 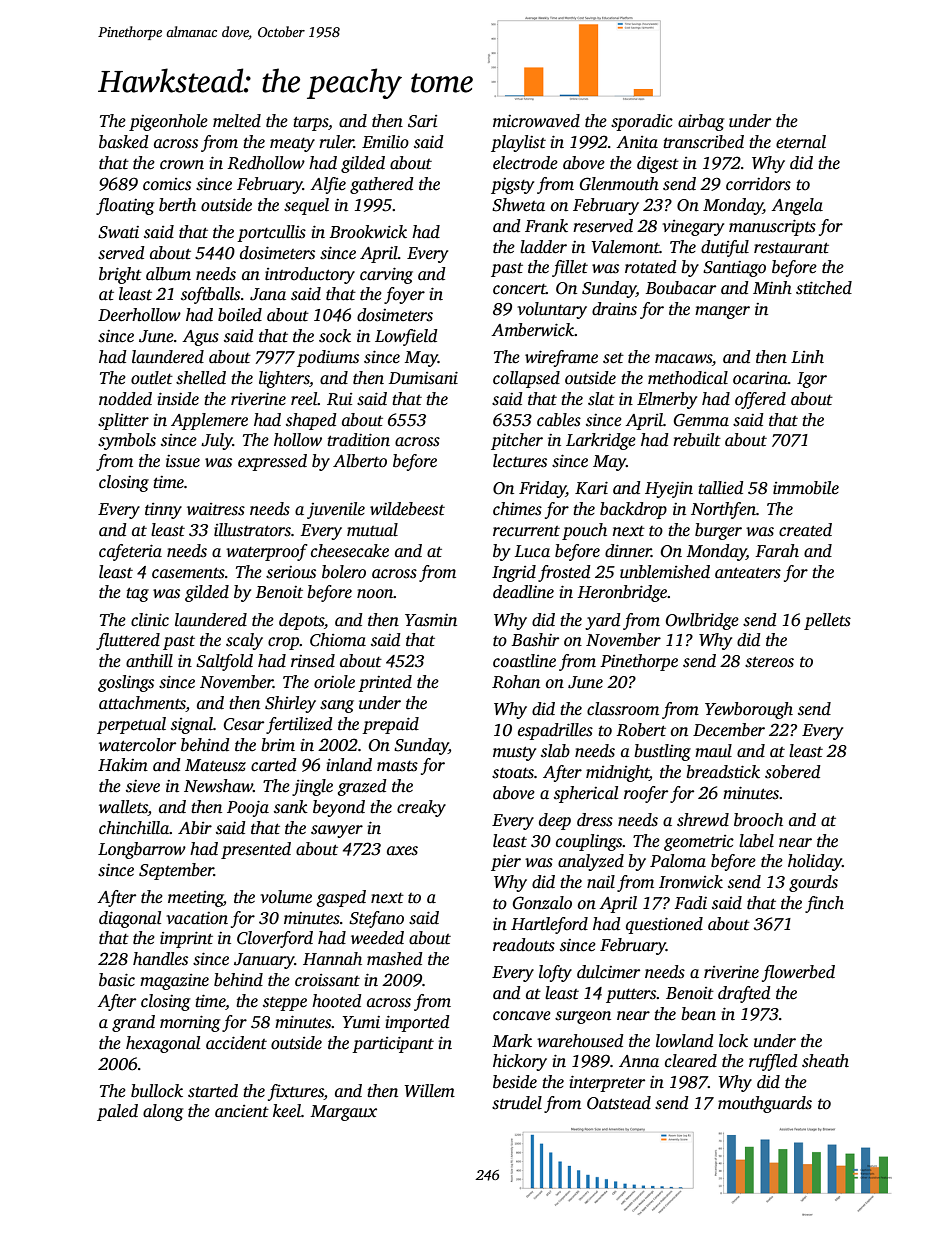 I want to click on hexagonal, so click(x=163, y=1044).
